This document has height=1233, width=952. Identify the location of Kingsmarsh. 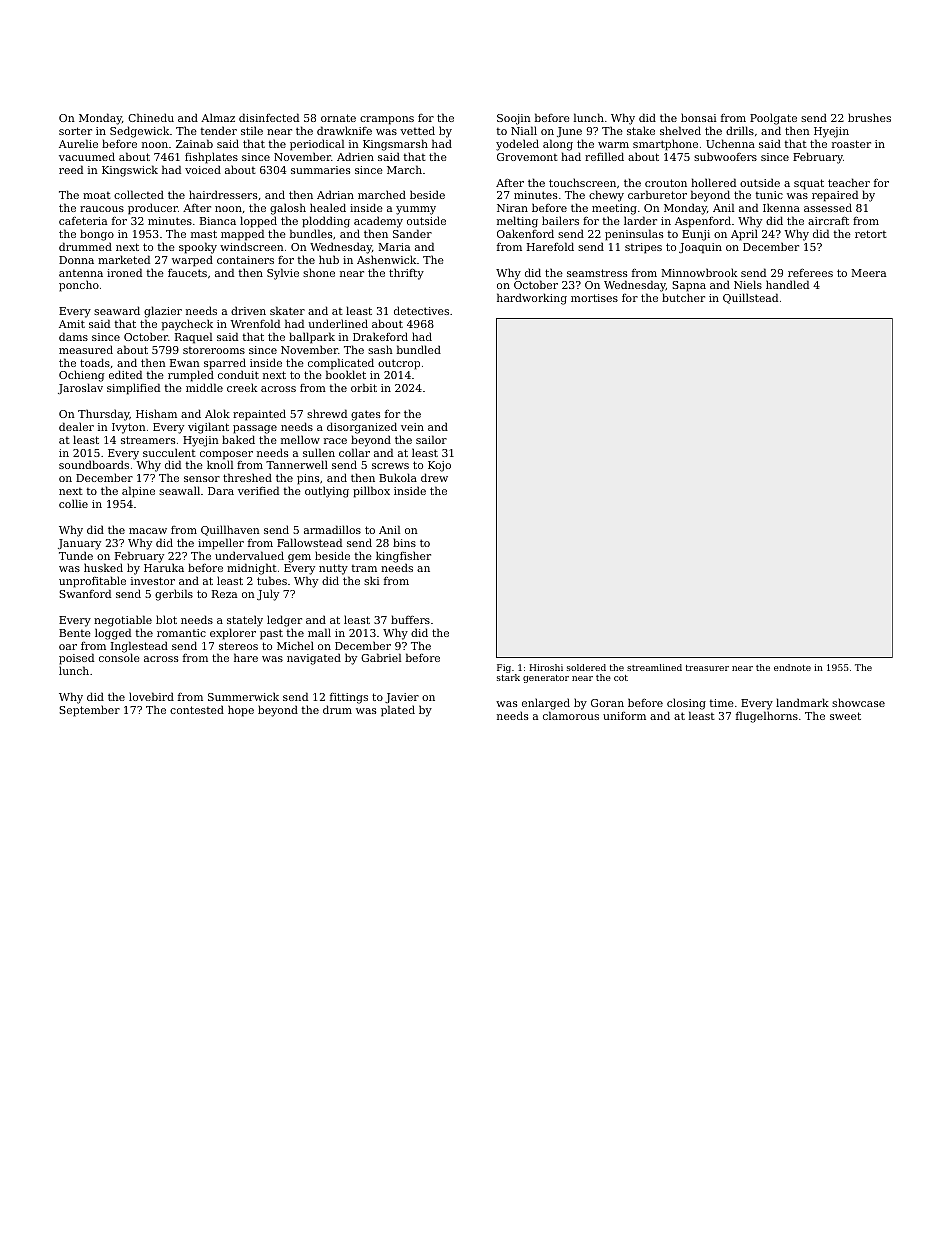
(395, 145).
